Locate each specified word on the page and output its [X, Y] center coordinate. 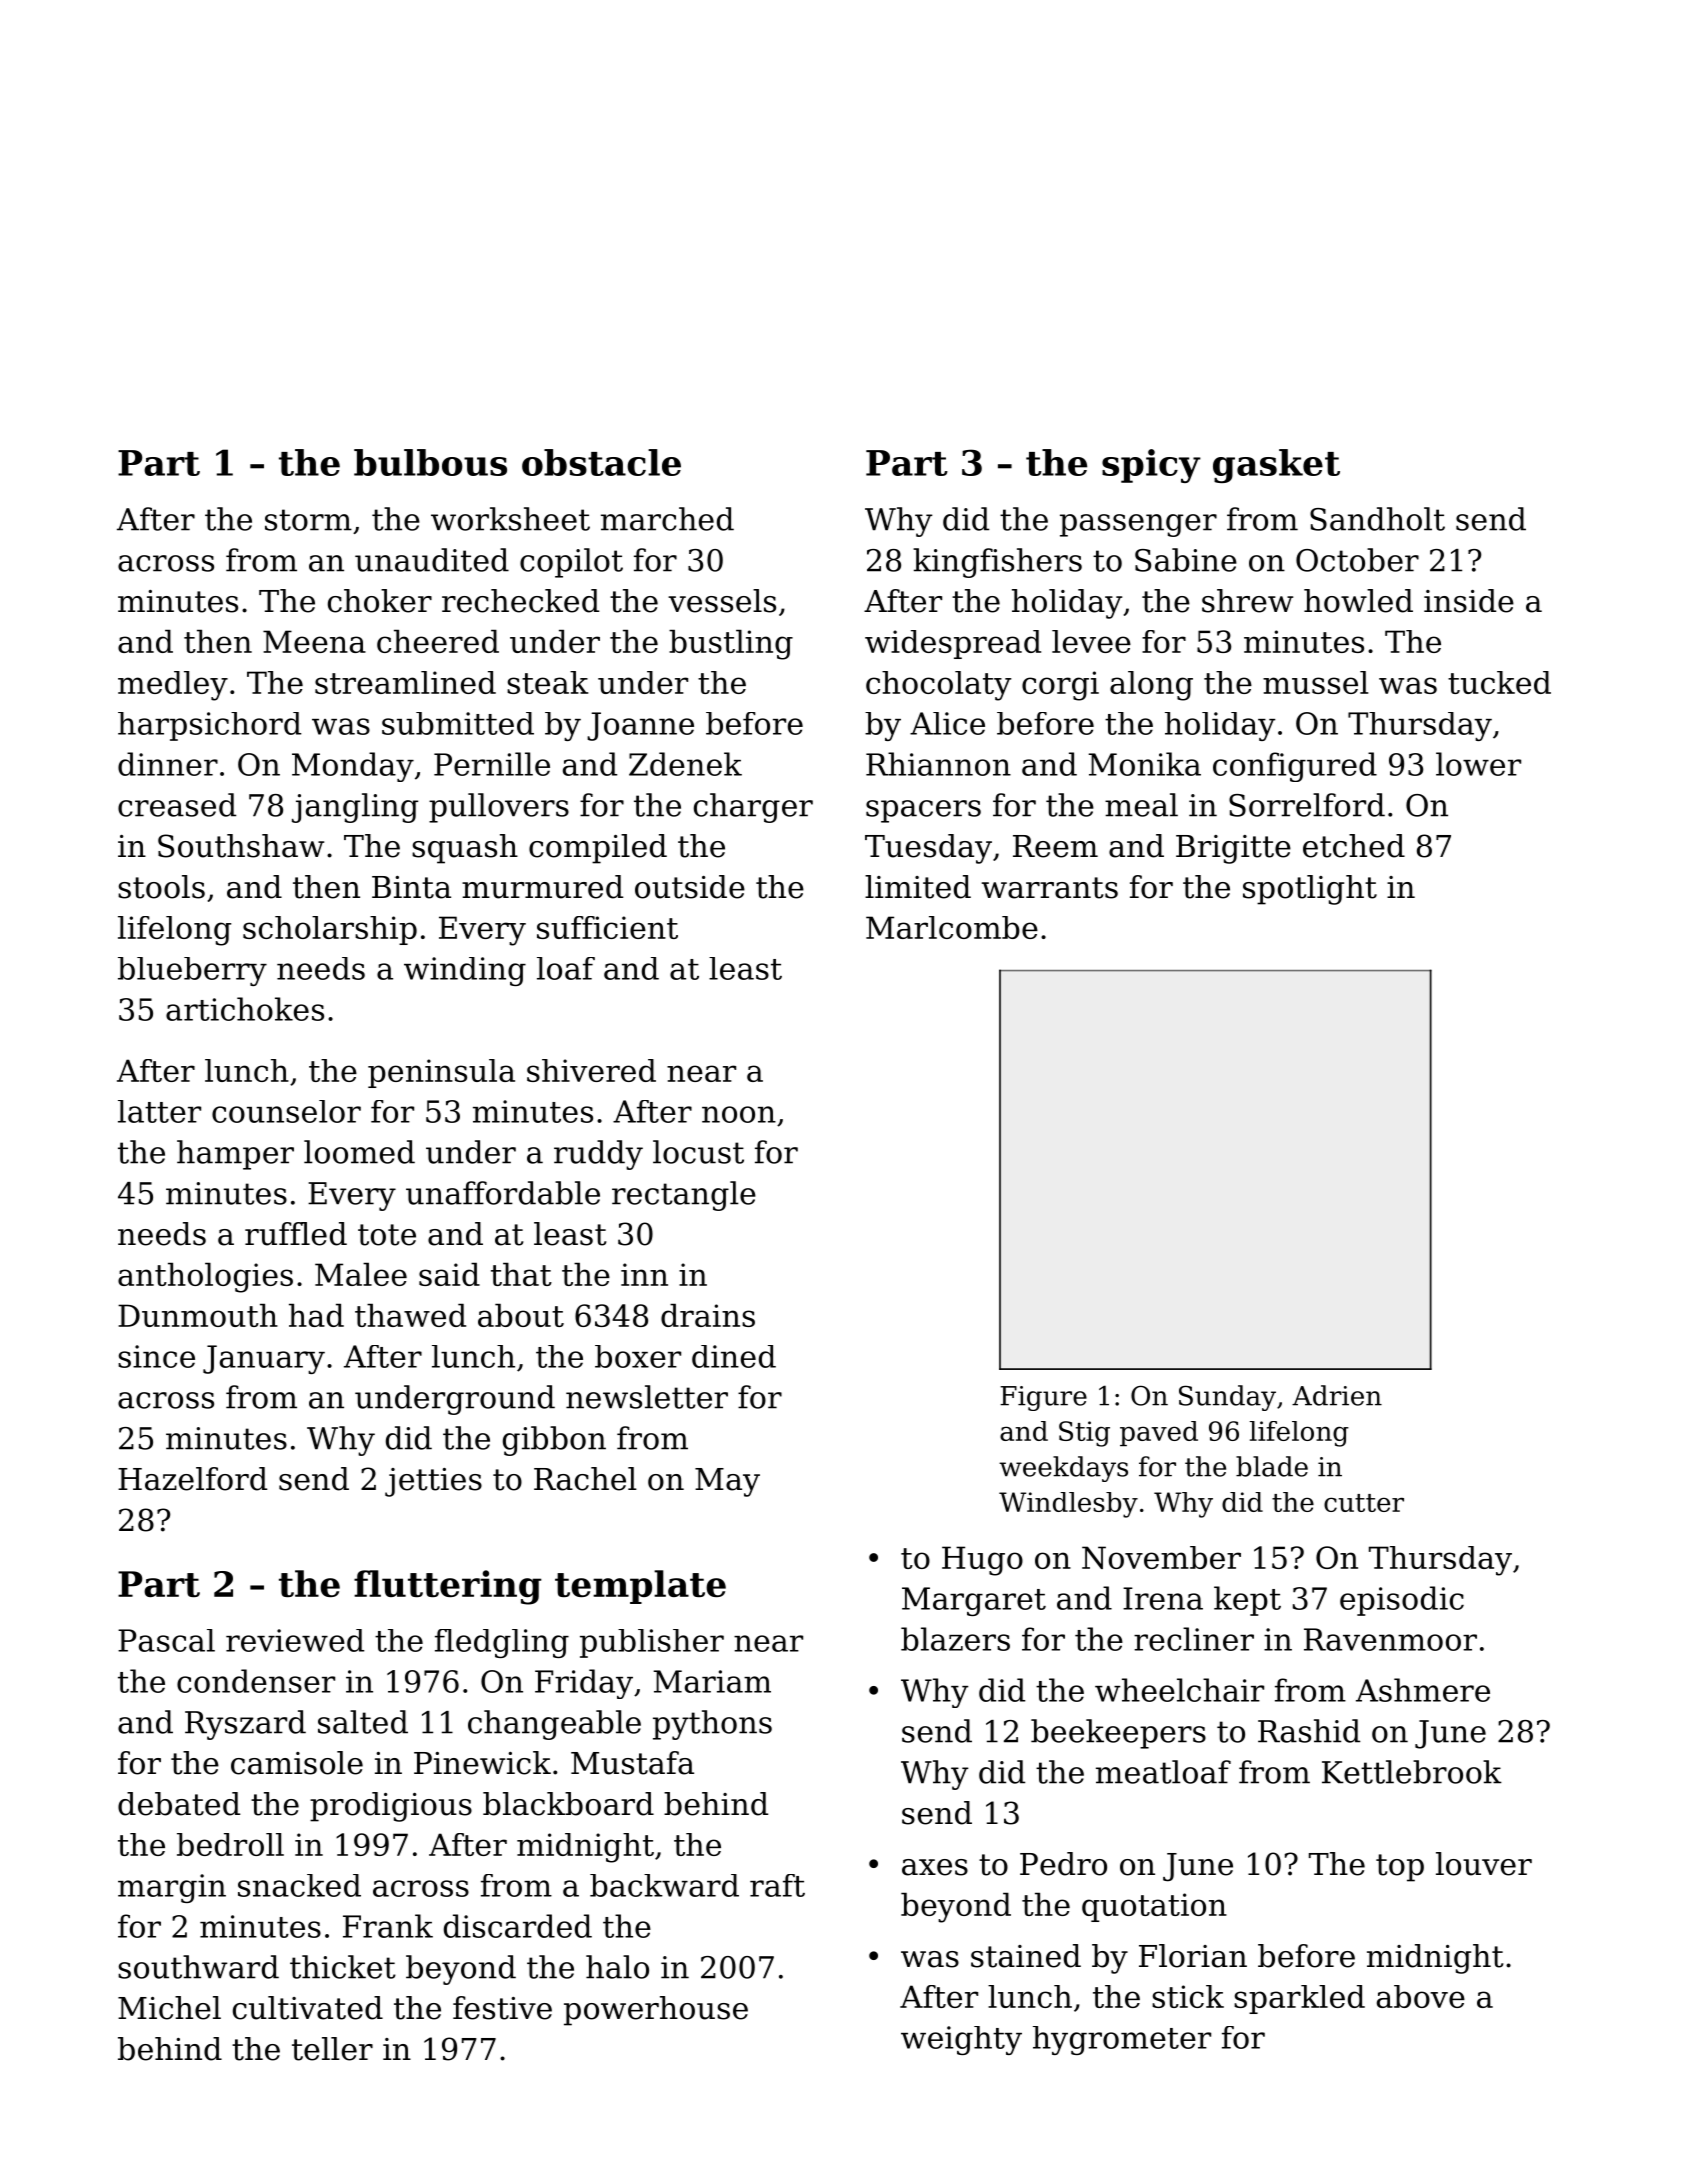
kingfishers [997, 563]
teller [332, 2049]
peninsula [441, 1073]
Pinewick [482, 1763]
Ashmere [1423, 1690]
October [1357, 560]
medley [173, 686]
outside [690, 887]
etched [1354, 846]
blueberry [192, 971]
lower [1478, 764]
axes [935, 1867]
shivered [591, 1070]
